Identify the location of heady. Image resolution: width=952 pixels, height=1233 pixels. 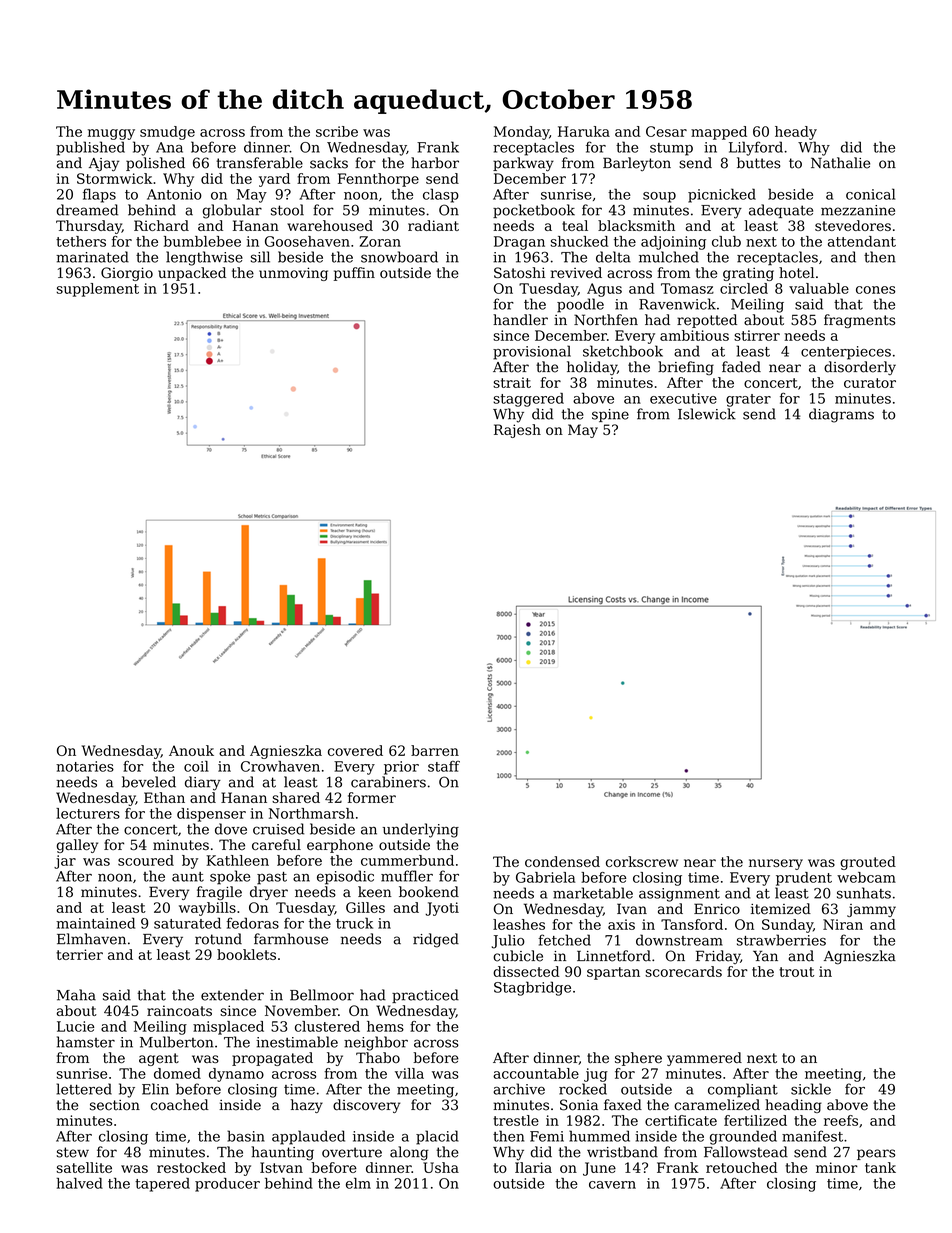
(796, 133).
